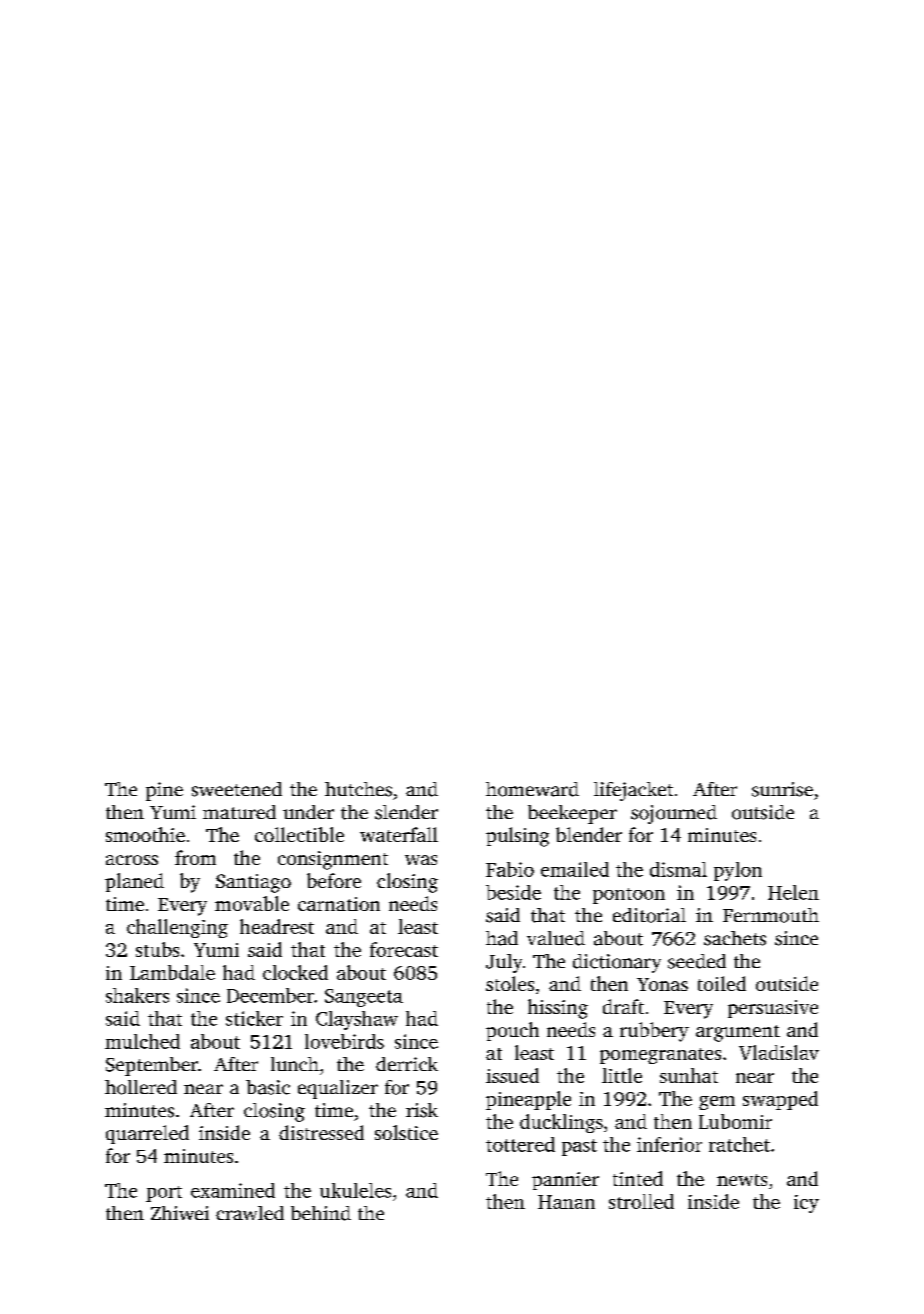  I want to click on port, so click(164, 1194).
